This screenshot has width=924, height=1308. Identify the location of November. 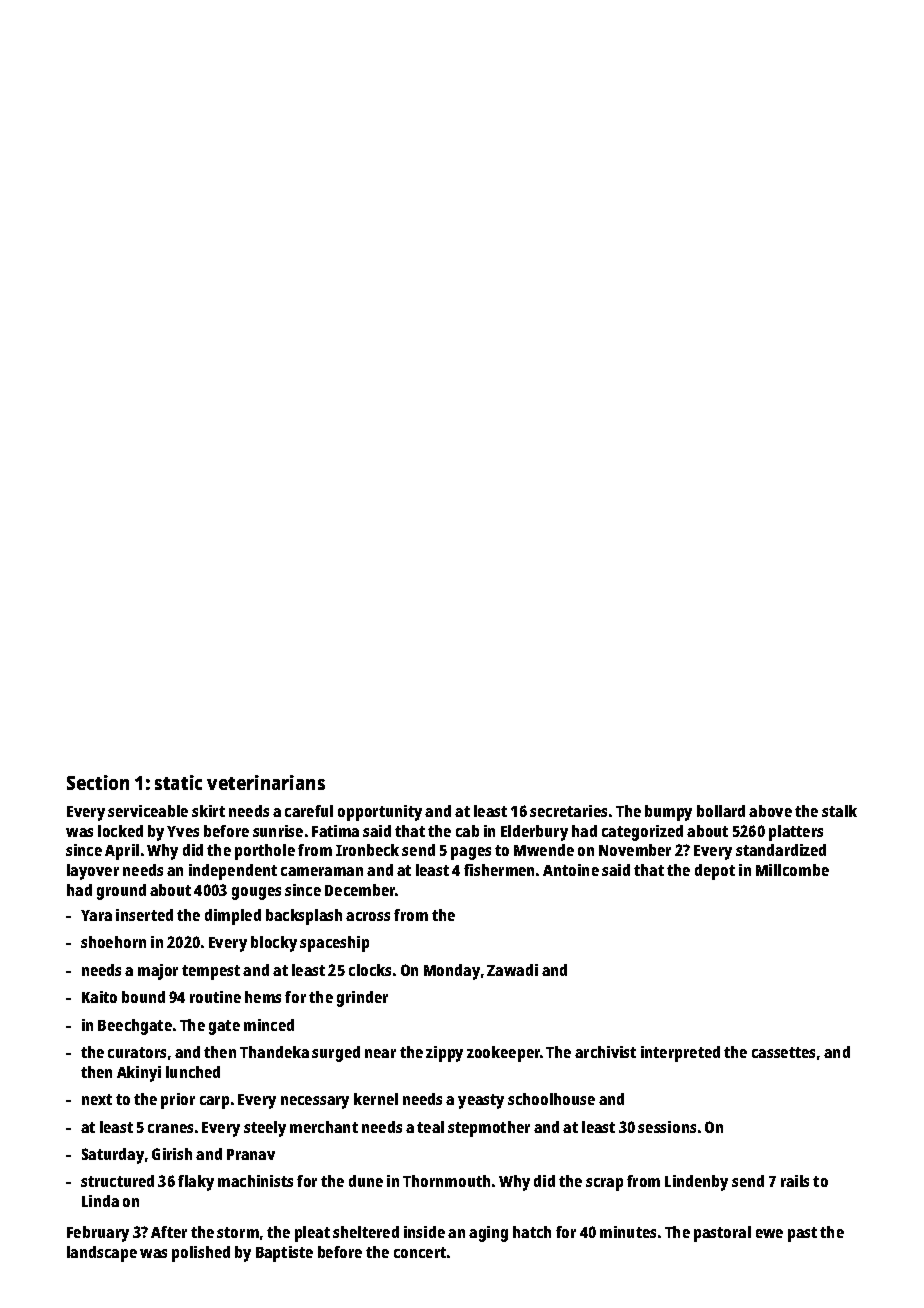
(635, 850).
